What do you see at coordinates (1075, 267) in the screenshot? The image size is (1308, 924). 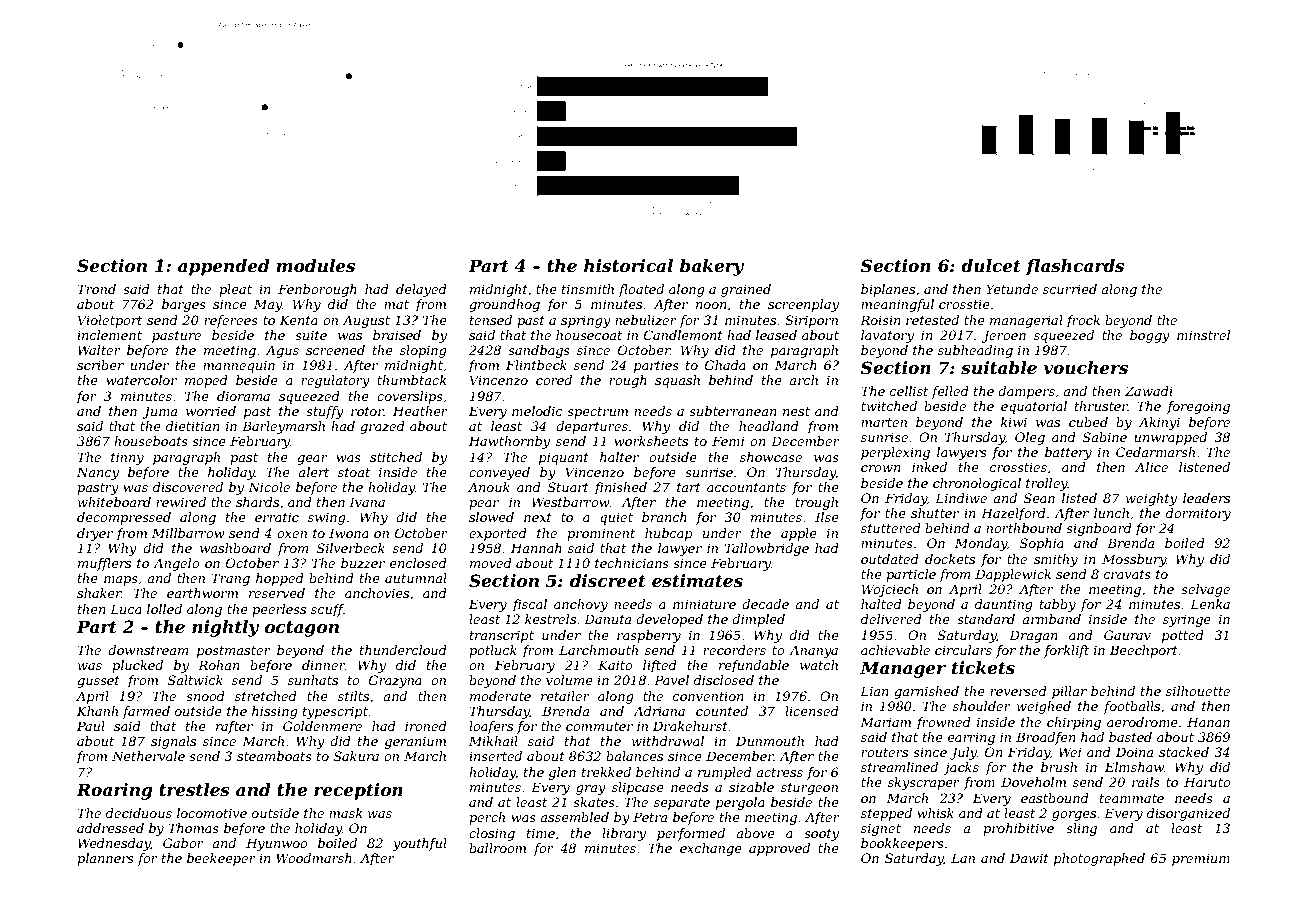 I see `flashcards` at bounding box center [1075, 267].
